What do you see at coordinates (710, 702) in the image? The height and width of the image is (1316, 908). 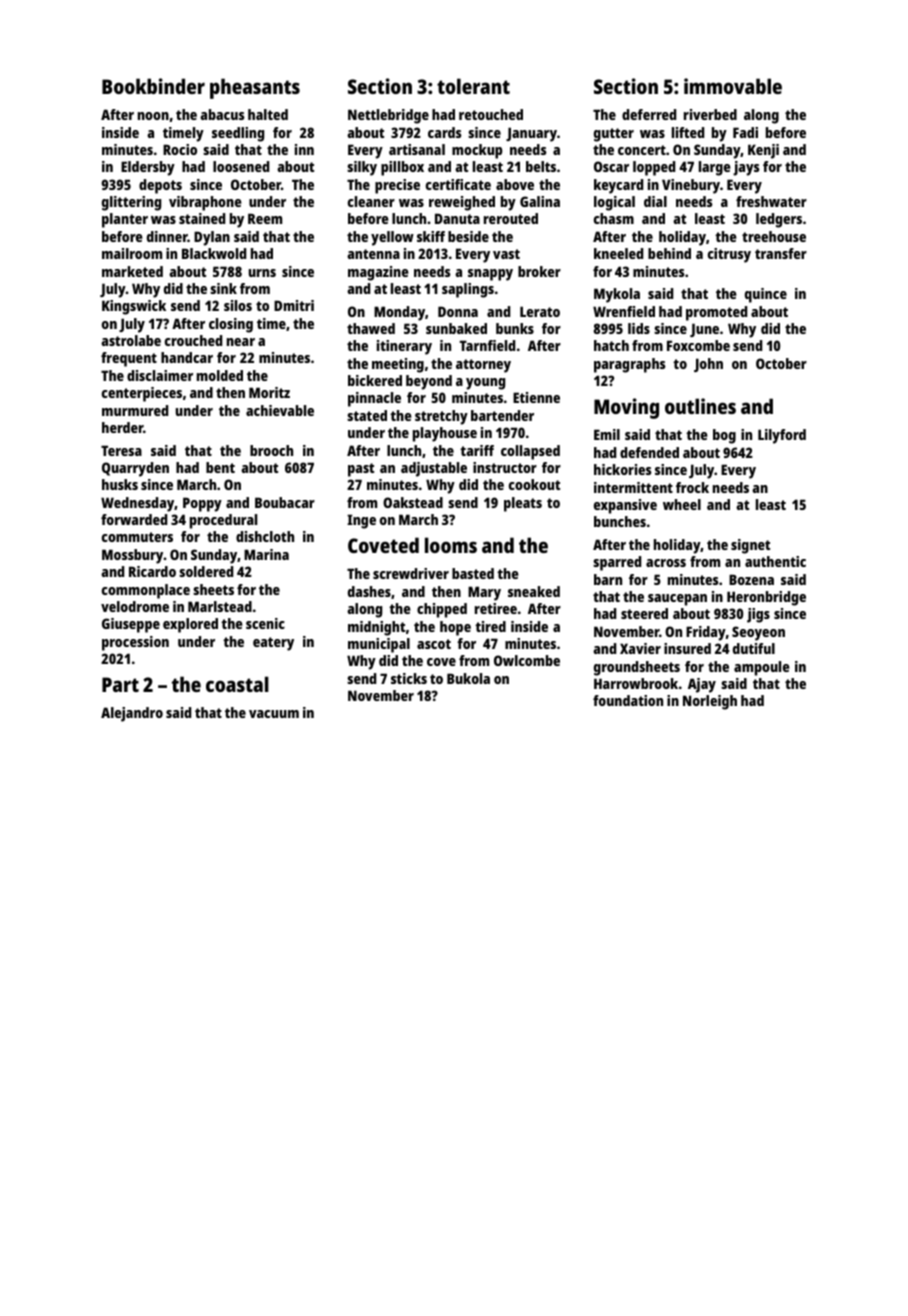 I see `Norleigh` at bounding box center [710, 702].
